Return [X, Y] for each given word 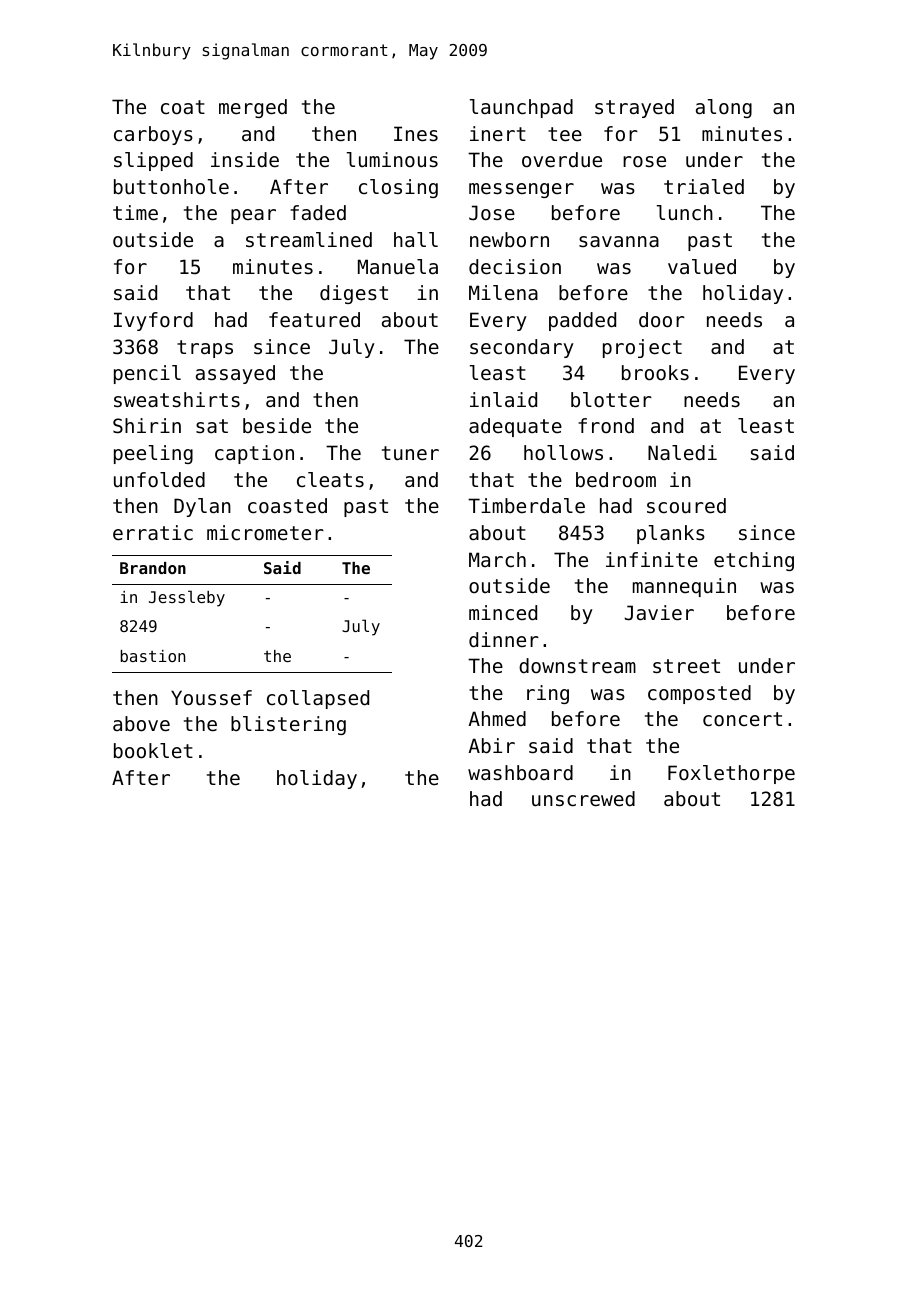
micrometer [265, 533]
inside [245, 160]
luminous [392, 159]
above [141, 724]
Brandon [153, 568]
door [662, 320]
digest [354, 294]
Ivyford [153, 321]
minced [503, 613]
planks [671, 534]
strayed [634, 108]
